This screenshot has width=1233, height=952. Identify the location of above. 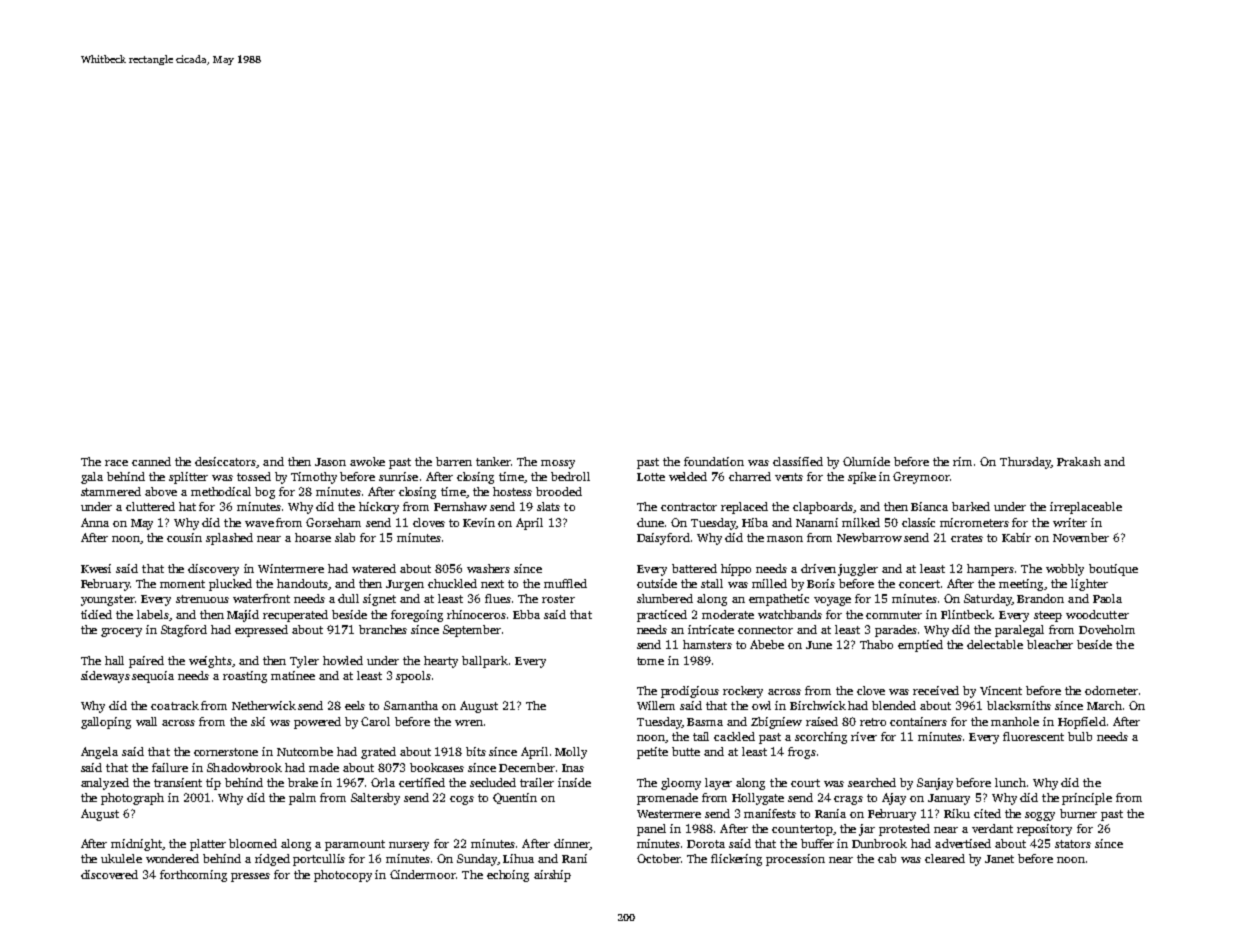
(161, 491).
